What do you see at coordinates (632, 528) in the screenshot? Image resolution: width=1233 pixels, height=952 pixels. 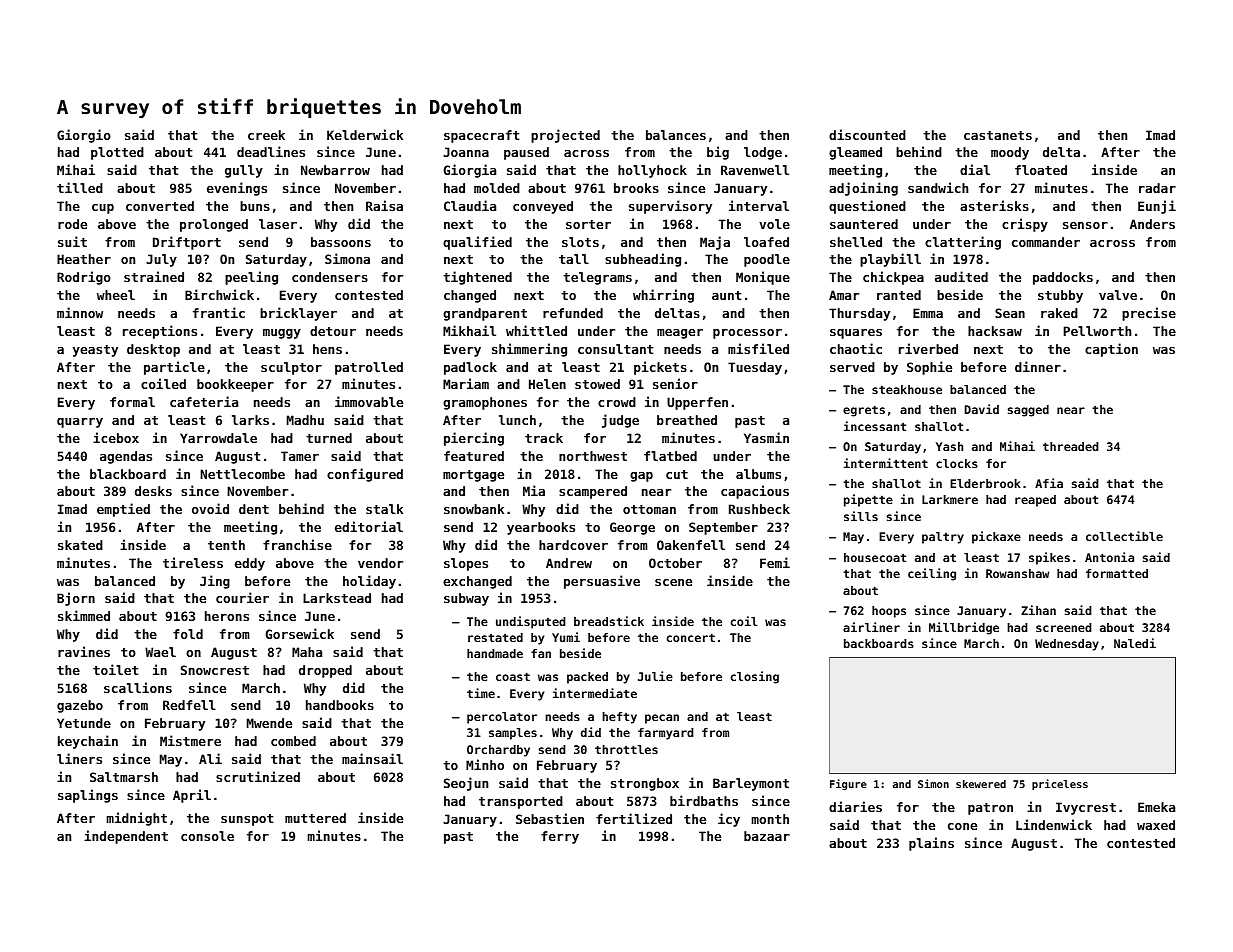 I see `George` at bounding box center [632, 528].
